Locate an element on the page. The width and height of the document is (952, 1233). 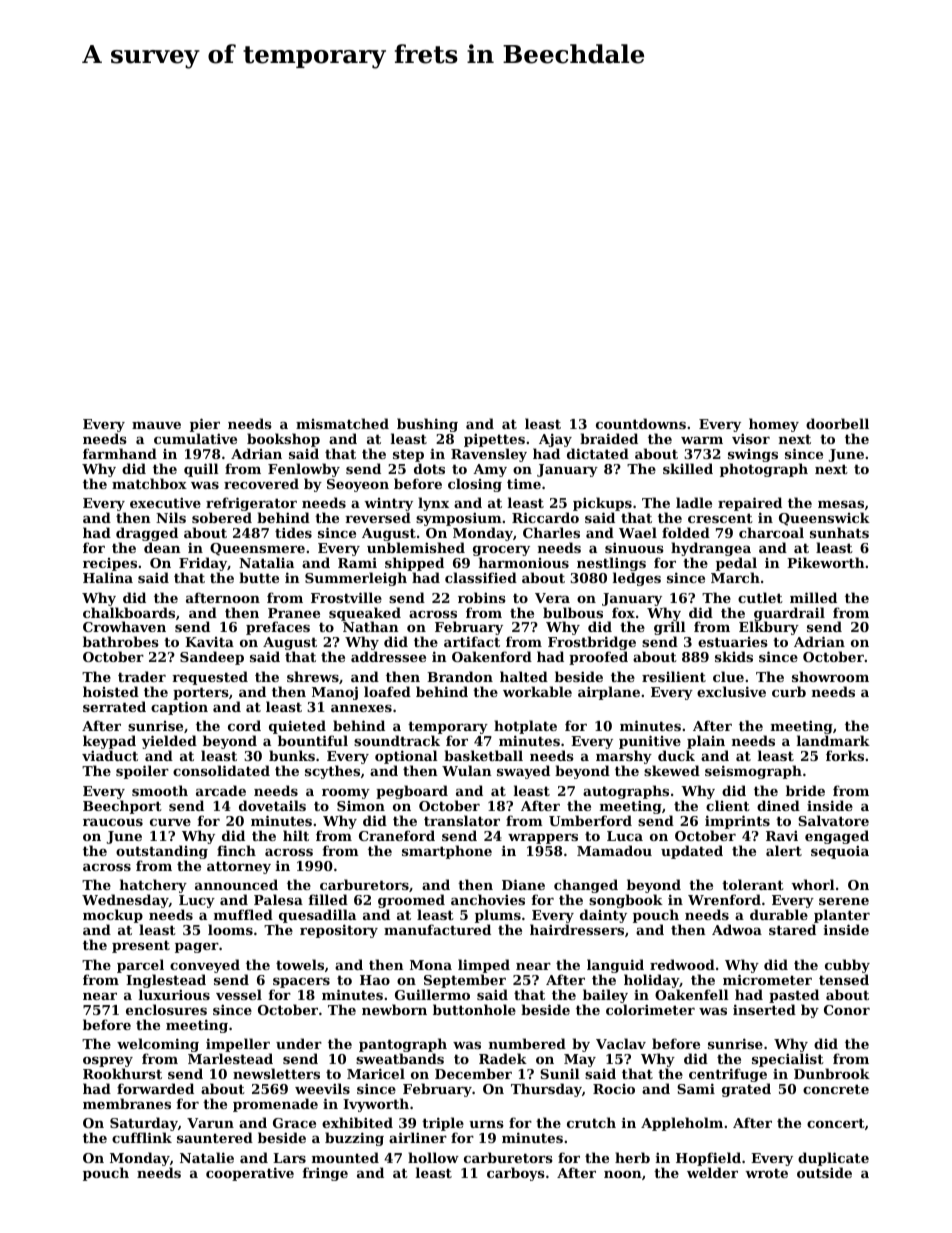
mockup is located at coordinates (113, 916).
